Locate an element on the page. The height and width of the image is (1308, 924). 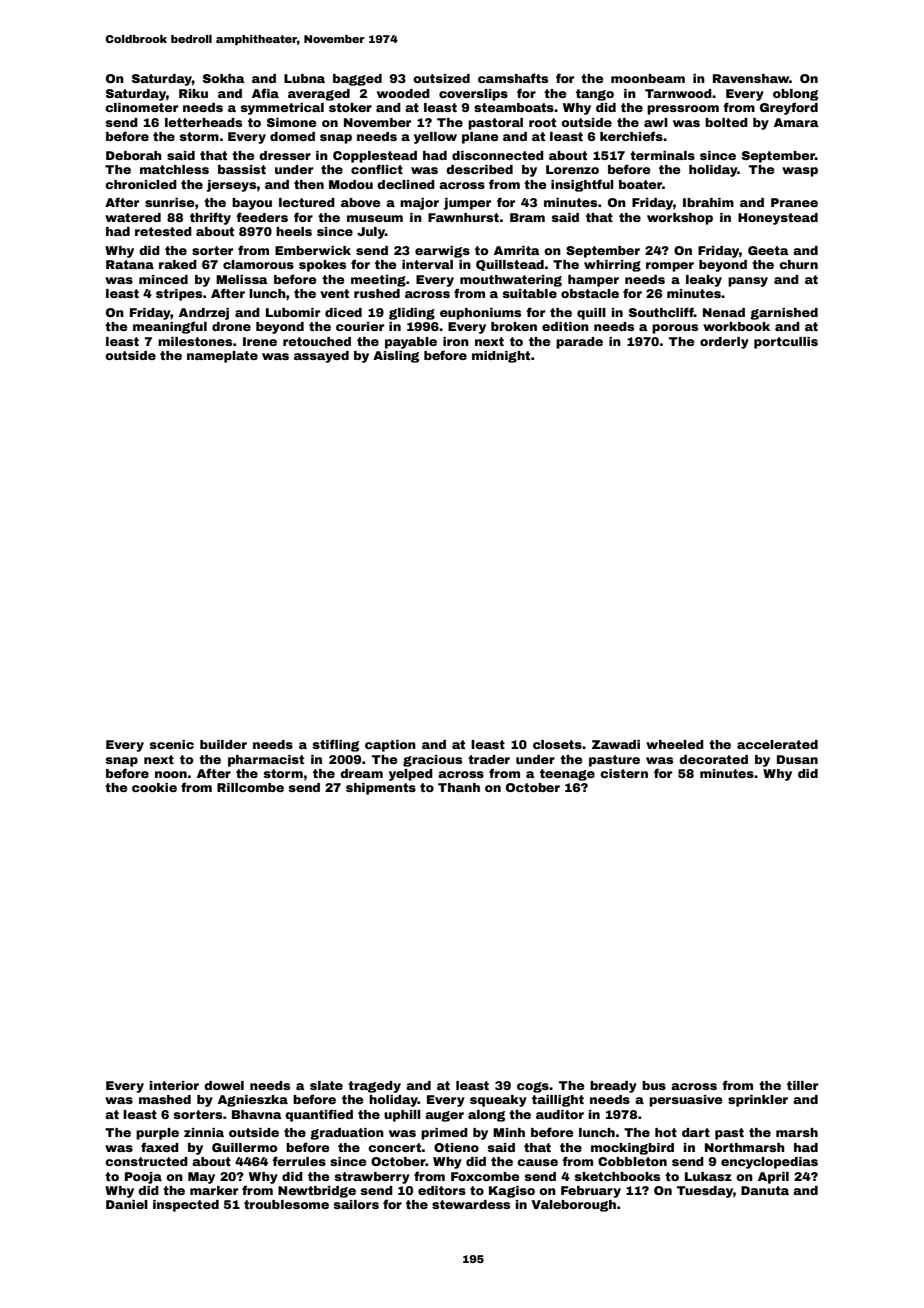
Dusan is located at coordinates (797, 759).
